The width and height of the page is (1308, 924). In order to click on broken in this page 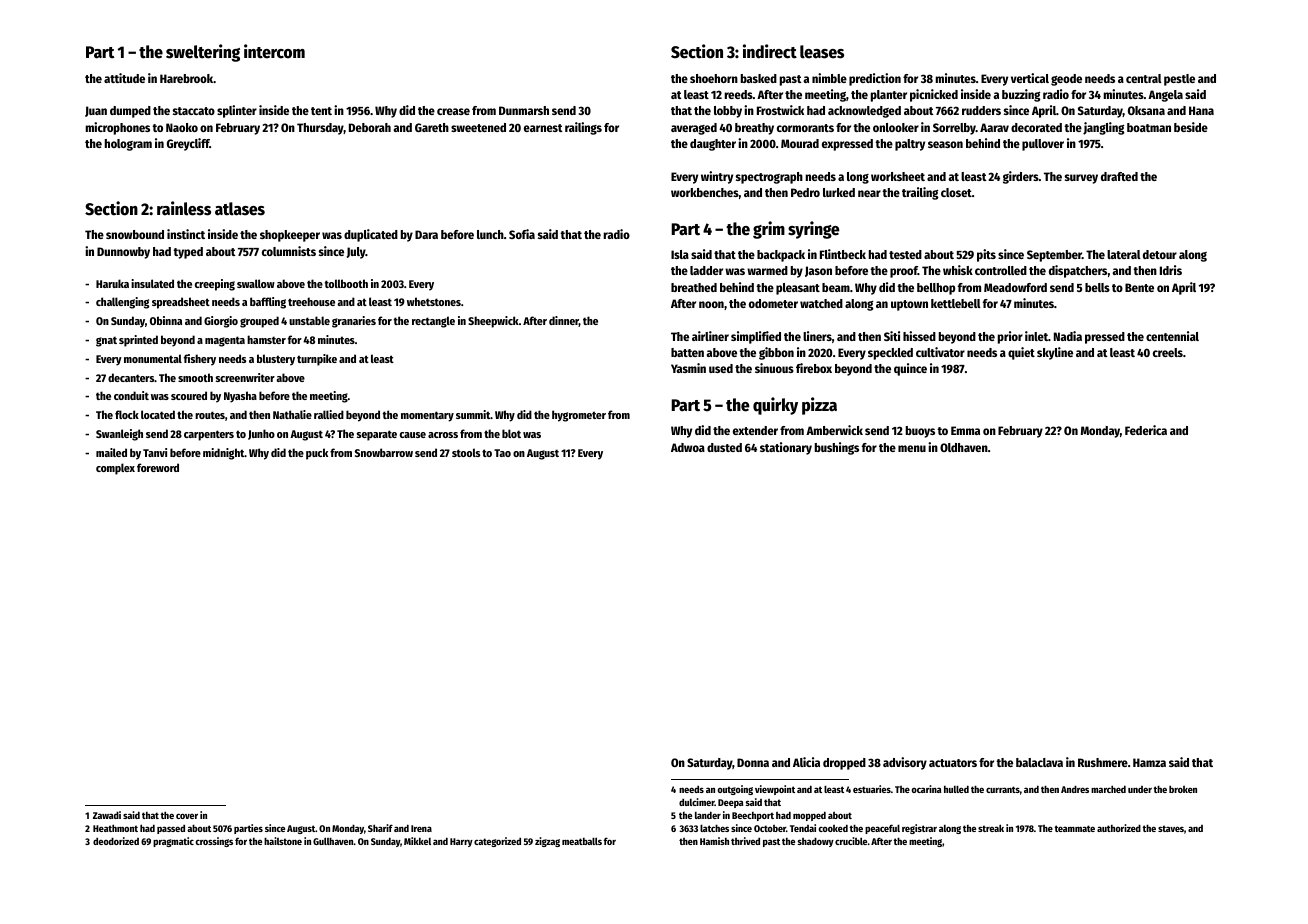, I will do `click(1183, 789)`.
